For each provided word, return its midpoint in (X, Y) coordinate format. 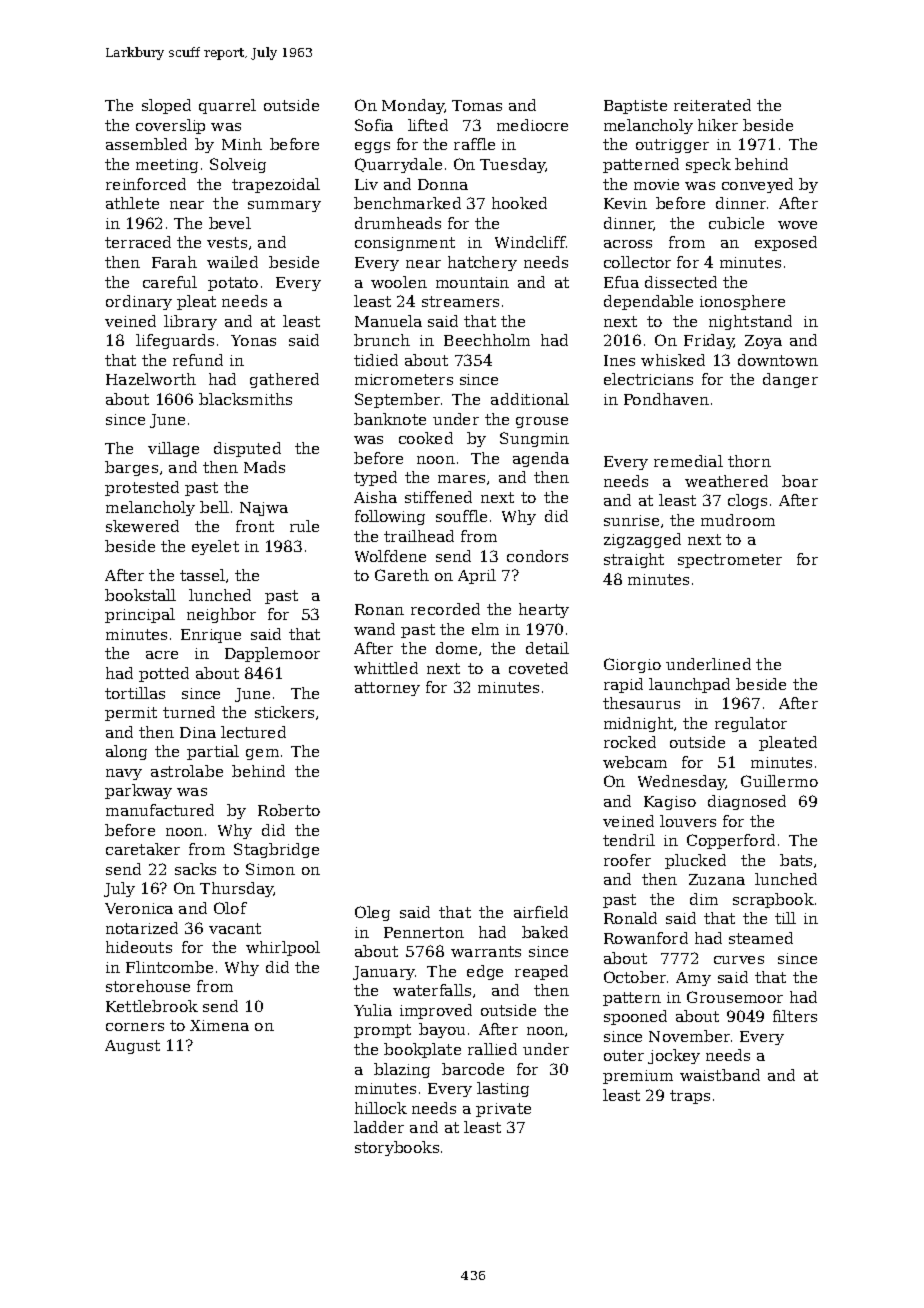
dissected (681, 282)
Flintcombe (169, 967)
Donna (443, 184)
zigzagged (642, 540)
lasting (503, 1089)
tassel (202, 575)
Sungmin (534, 439)
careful (170, 282)
